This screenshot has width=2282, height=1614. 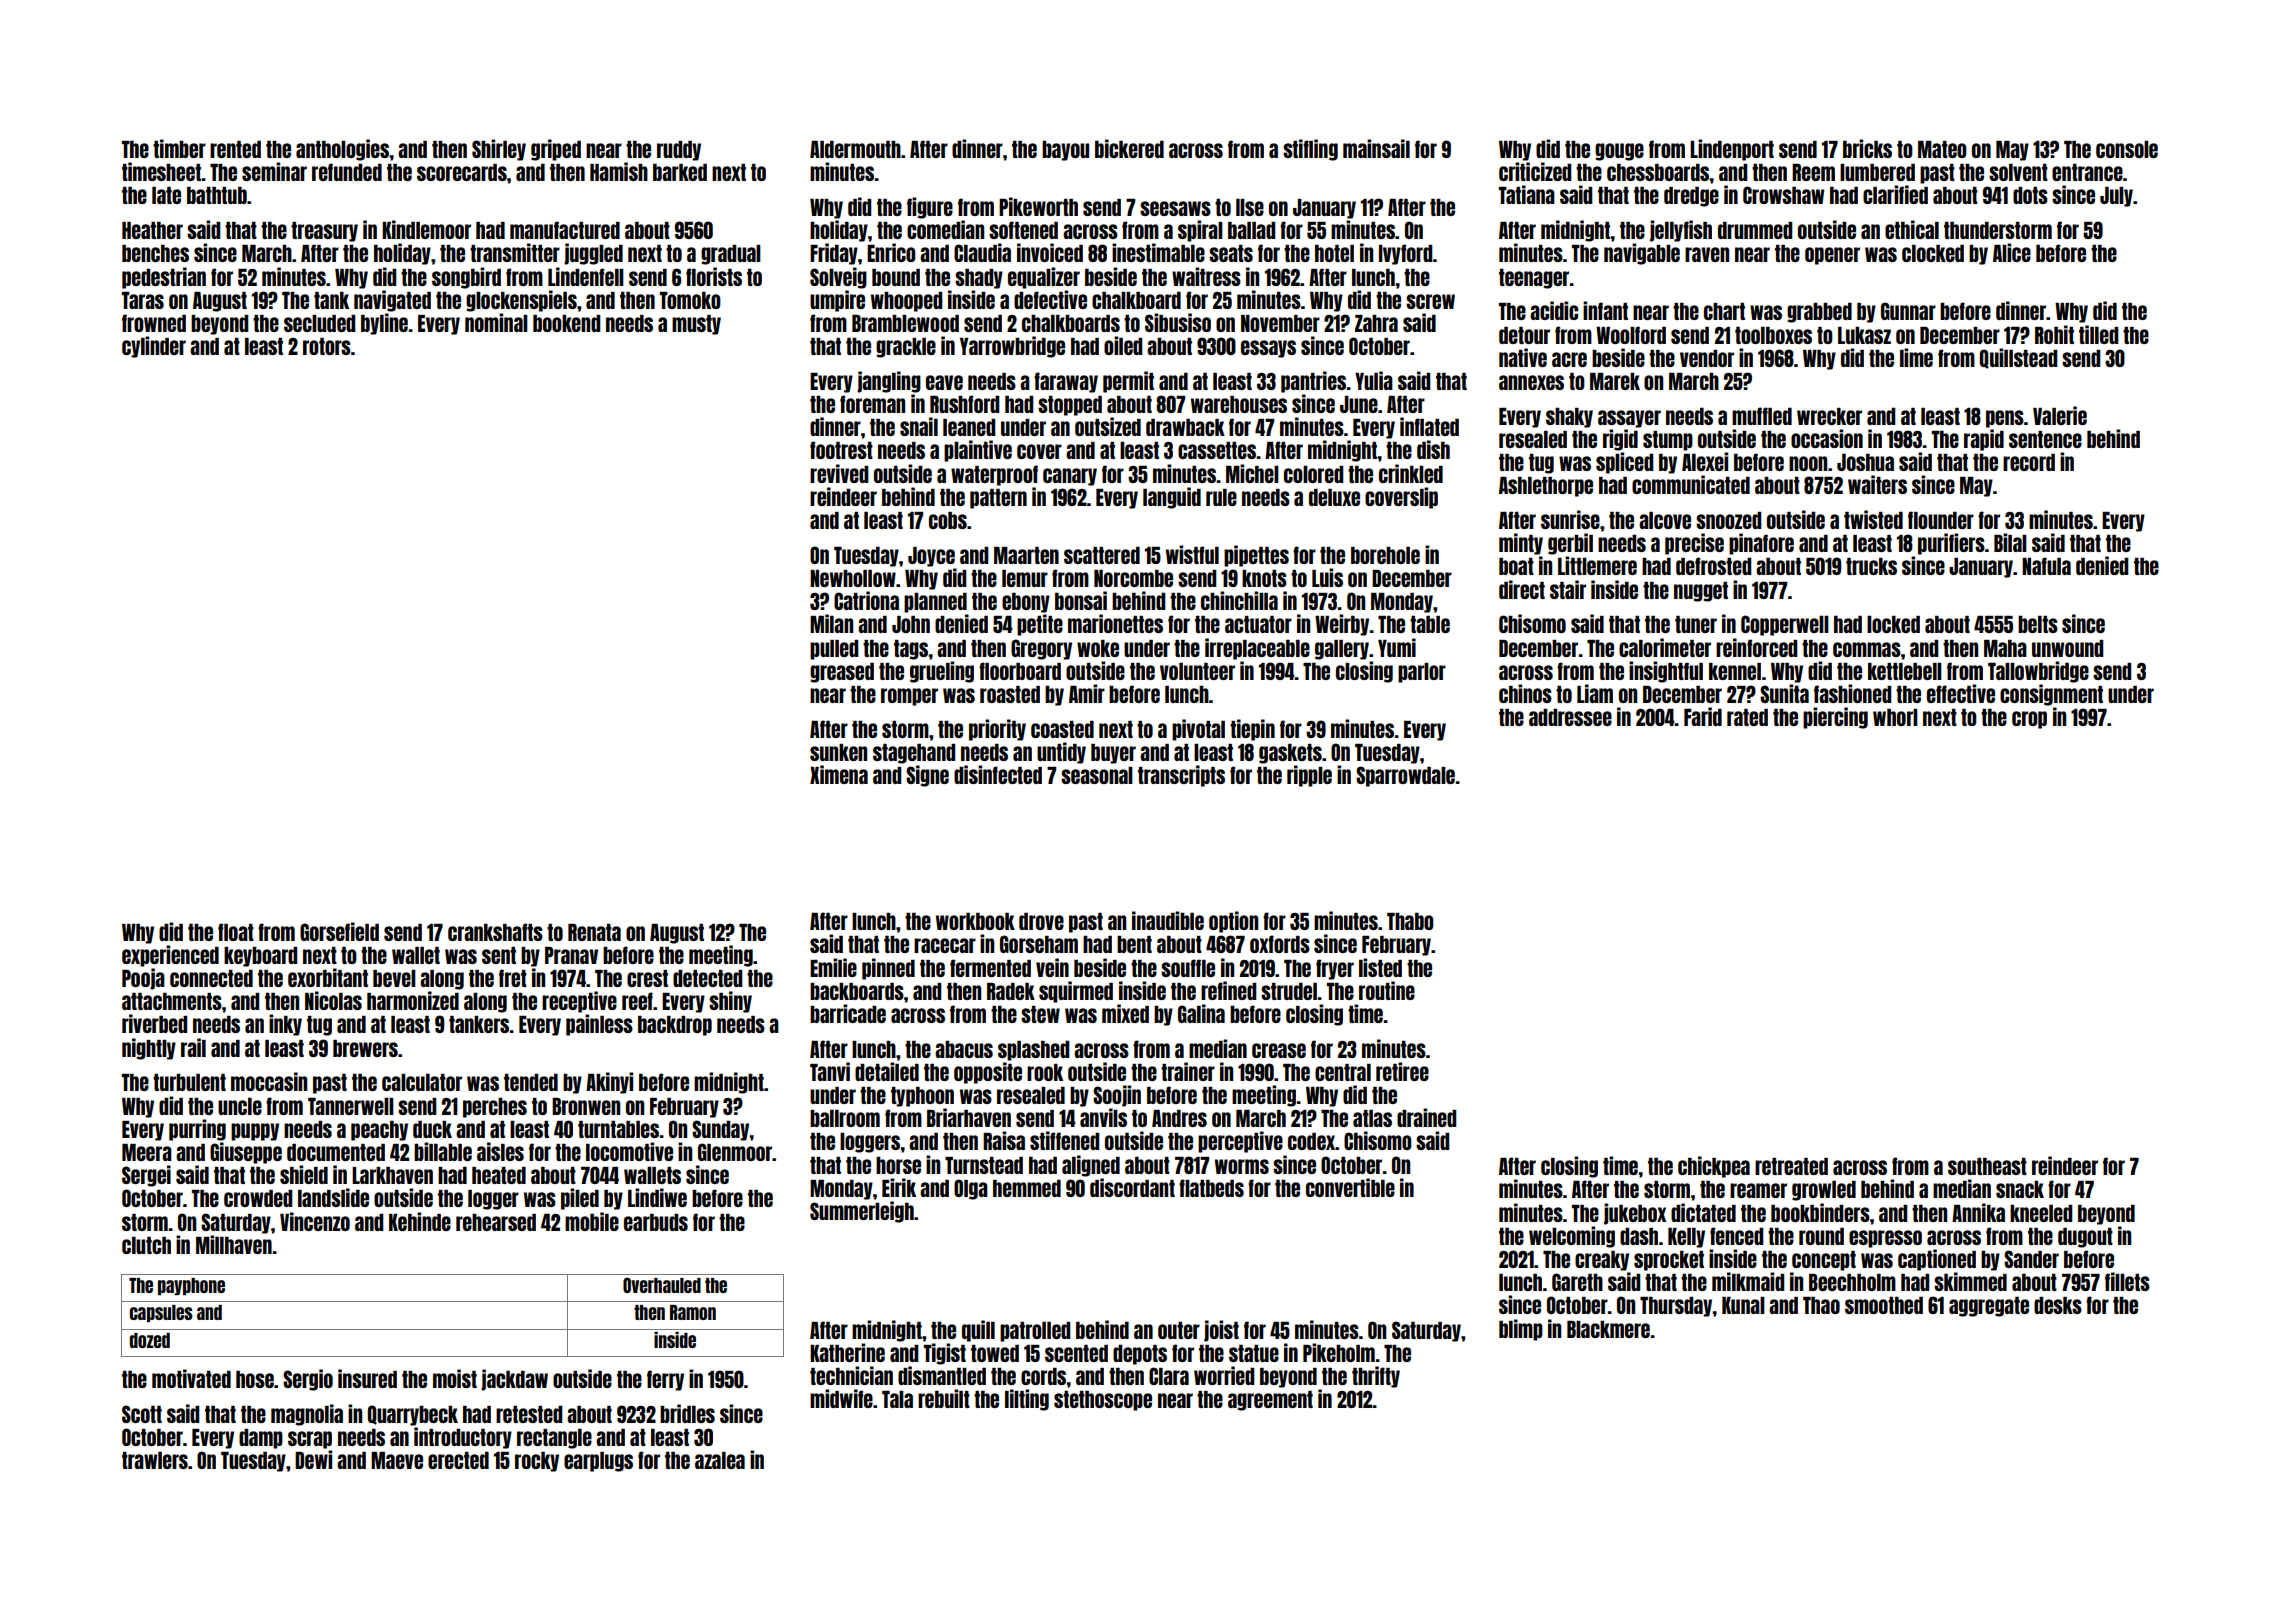 What do you see at coordinates (1732, 150) in the screenshot?
I see `Lindenport` at bounding box center [1732, 150].
